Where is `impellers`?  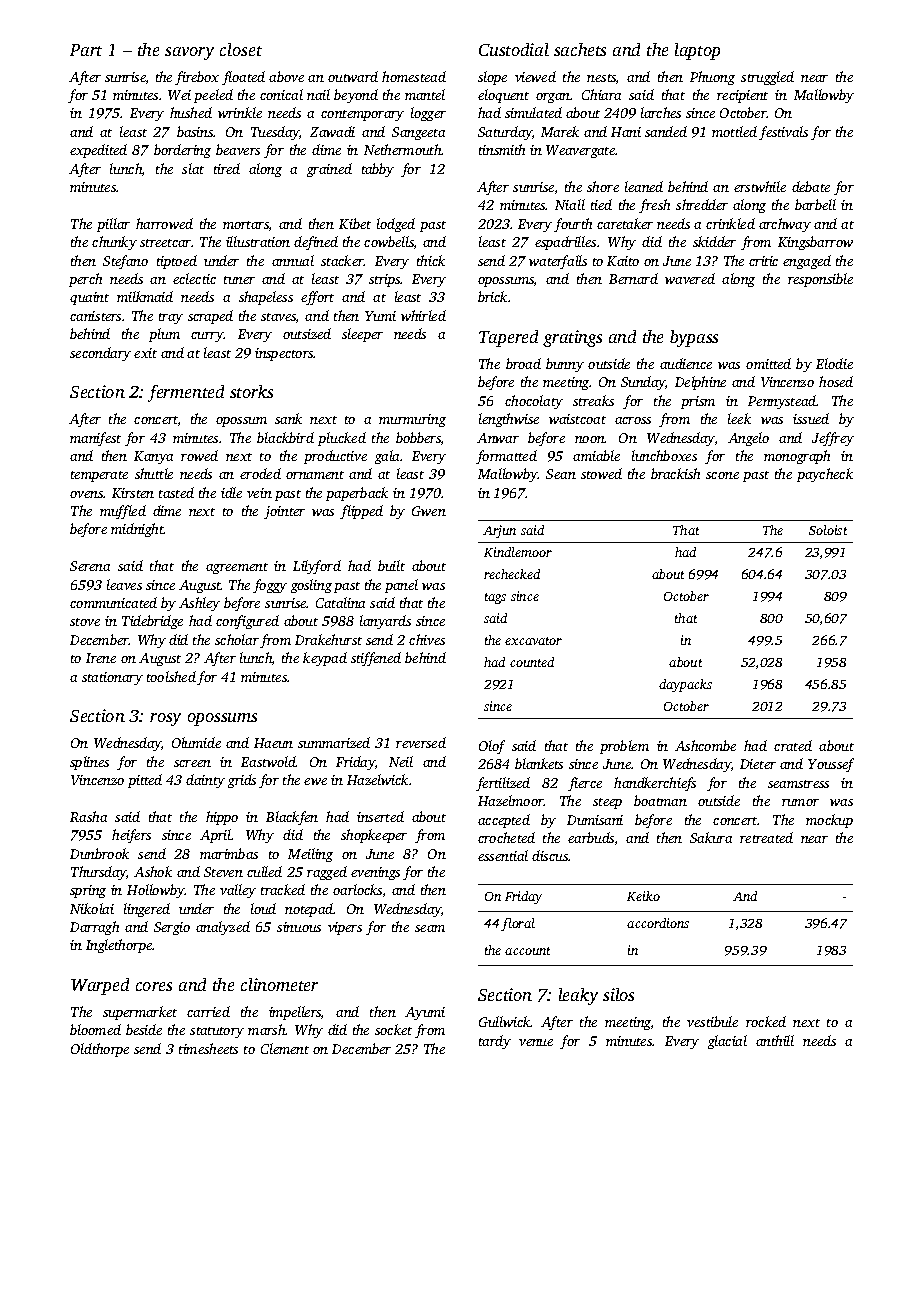 impellers is located at coordinates (295, 1013).
